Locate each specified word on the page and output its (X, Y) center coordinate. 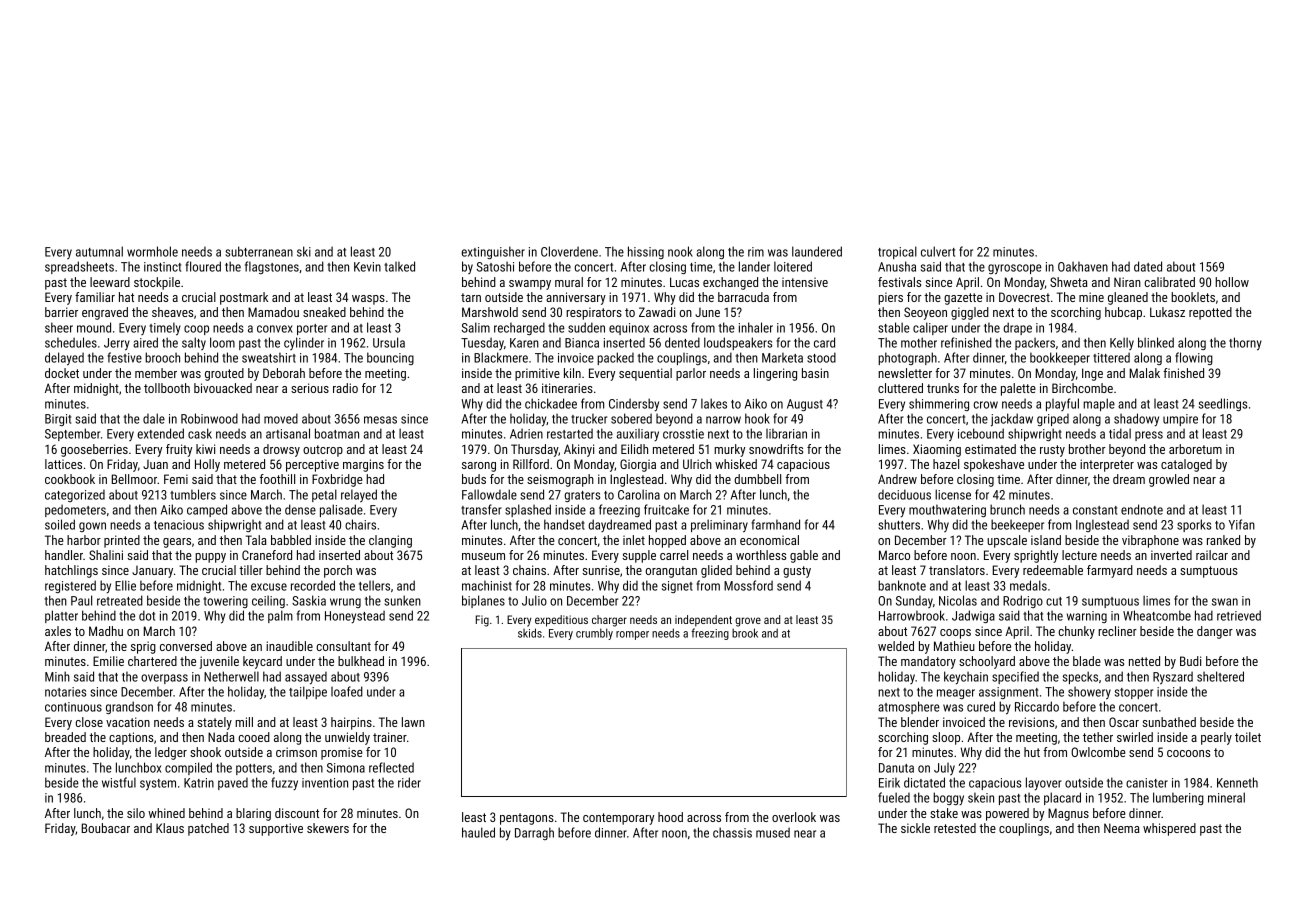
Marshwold (490, 312)
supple (639, 556)
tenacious (179, 525)
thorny (1245, 344)
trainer (390, 737)
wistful (119, 782)
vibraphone (1150, 541)
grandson (129, 707)
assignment (1008, 693)
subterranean (259, 251)
